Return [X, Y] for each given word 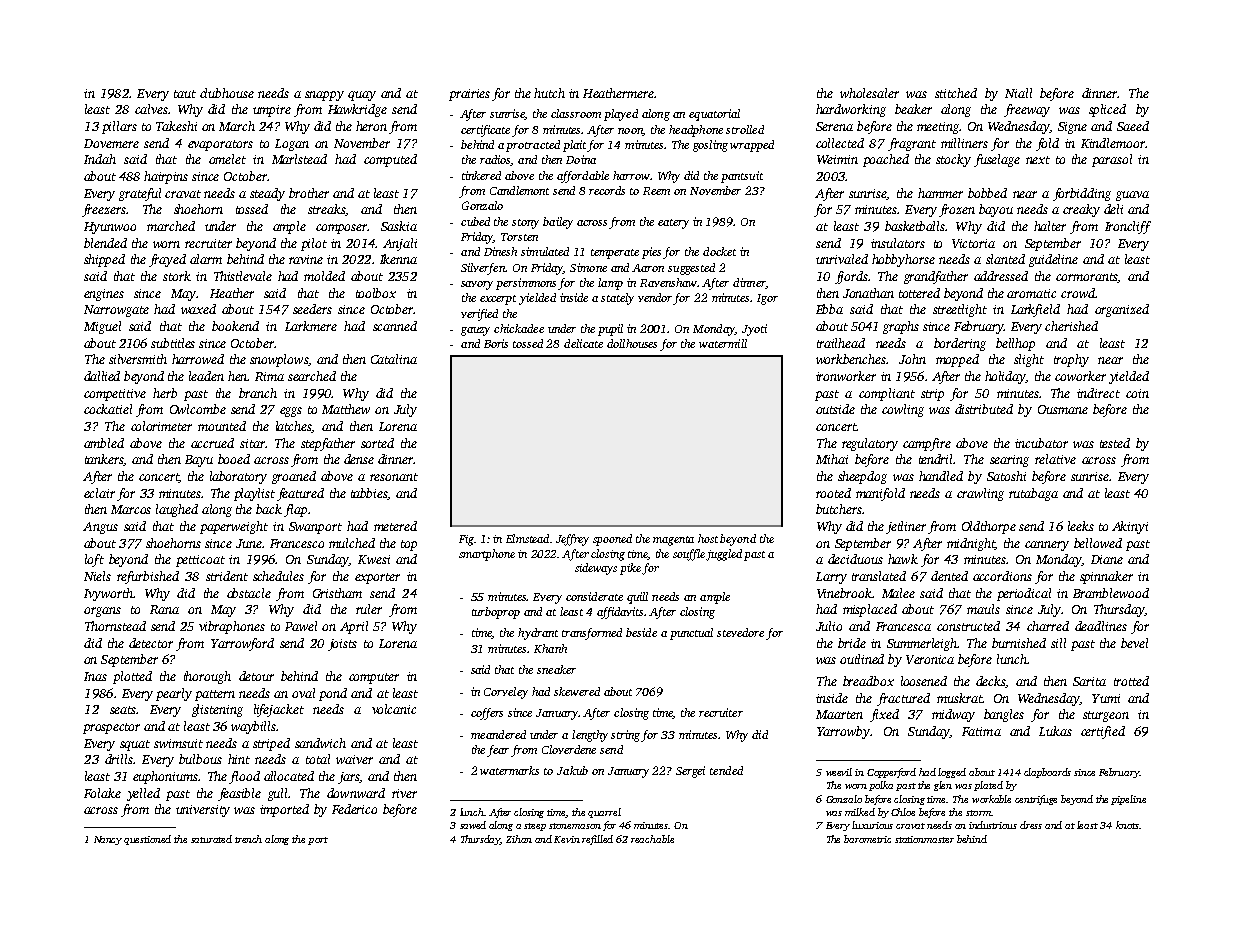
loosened [924, 681]
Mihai [832, 459]
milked [860, 812]
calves [151, 109]
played [621, 115]
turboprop [496, 613]
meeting [938, 128]
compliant [887, 394]
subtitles [173, 343]
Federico [354, 809]
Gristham [337, 593]
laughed [177, 510]
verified [479, 315]
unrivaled [842, 259]
